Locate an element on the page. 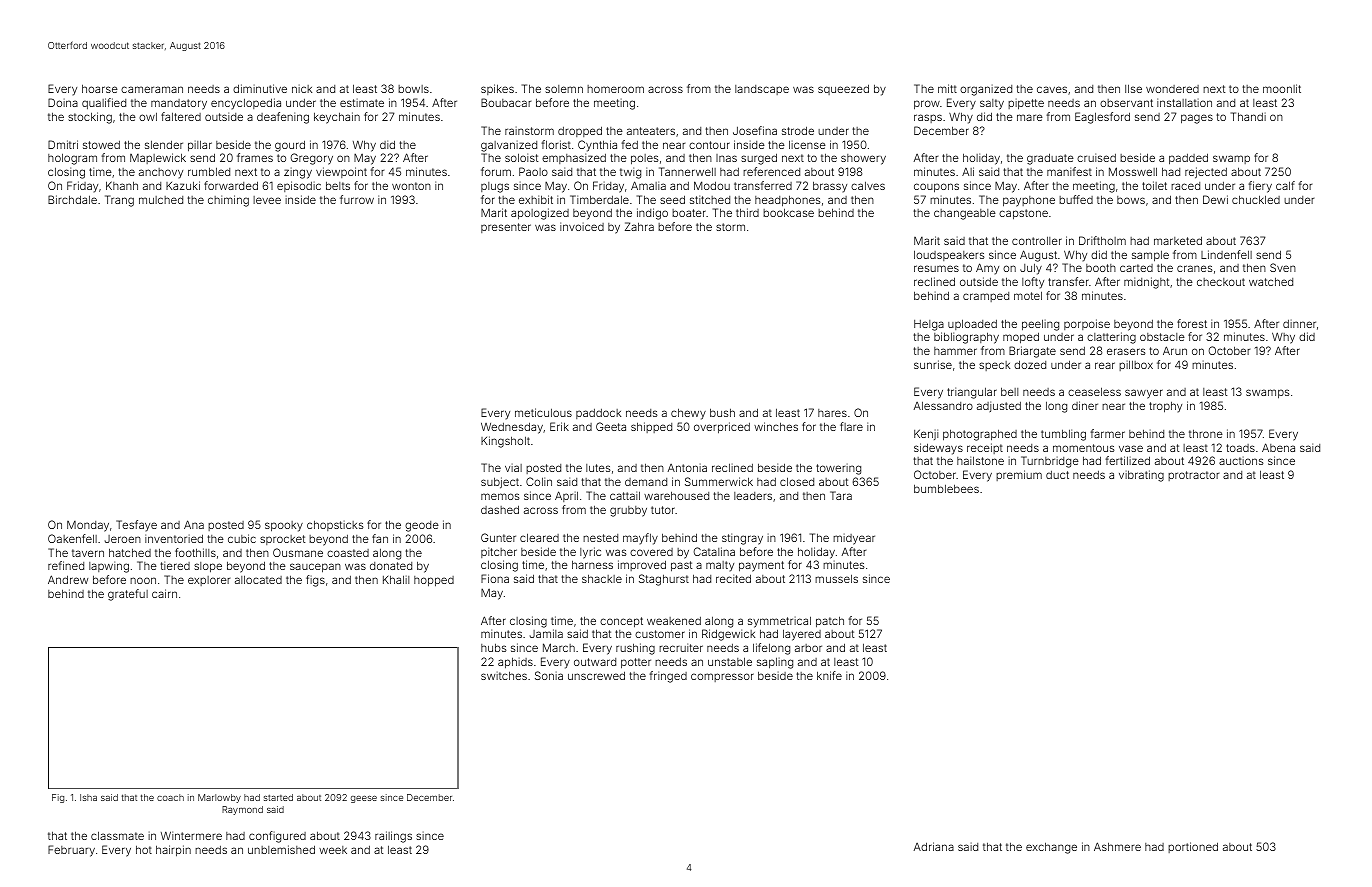 Image resolution: width=1372 pixels, height=887 pixels. faltered is located at coordinates (181, 116).
